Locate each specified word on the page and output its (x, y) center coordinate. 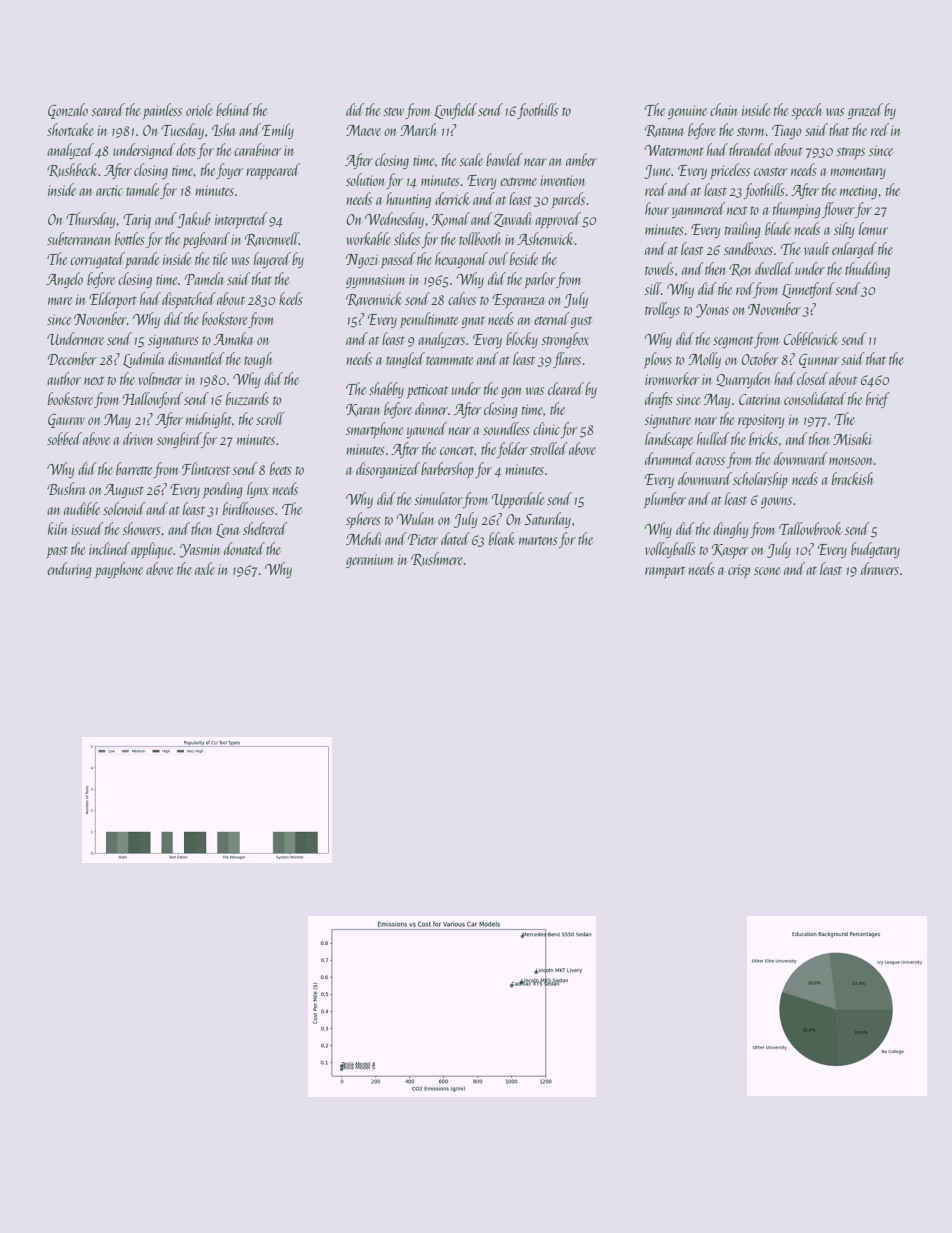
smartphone (374, 430)
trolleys (662, 310)
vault (816, 248)
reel (880, 129)
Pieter (423, 539)
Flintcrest (206, 468)
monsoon (851, 461)
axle (205, 568)
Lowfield (455, 111)
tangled (405, 360)
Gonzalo (68, 111)
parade (142, 260)
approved (558, 220)
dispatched (189, 300)
